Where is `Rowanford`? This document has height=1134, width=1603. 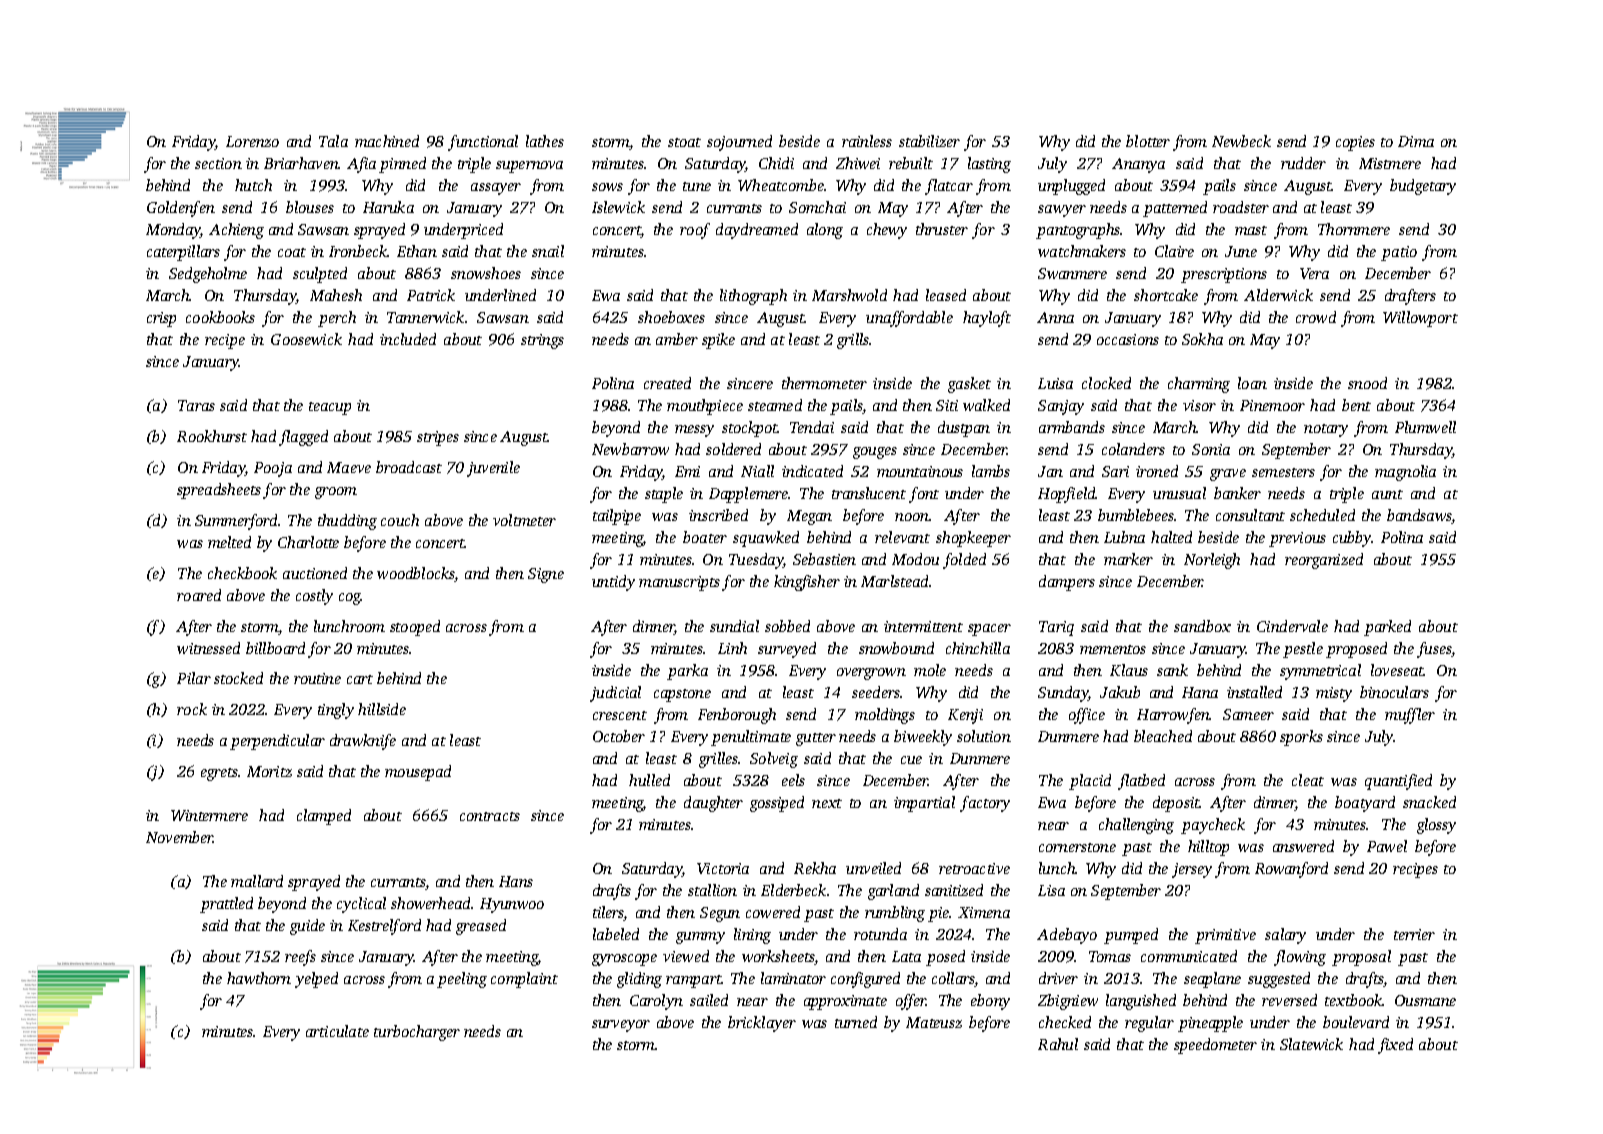 Rowanford is located at coordinates (1291, 870).
